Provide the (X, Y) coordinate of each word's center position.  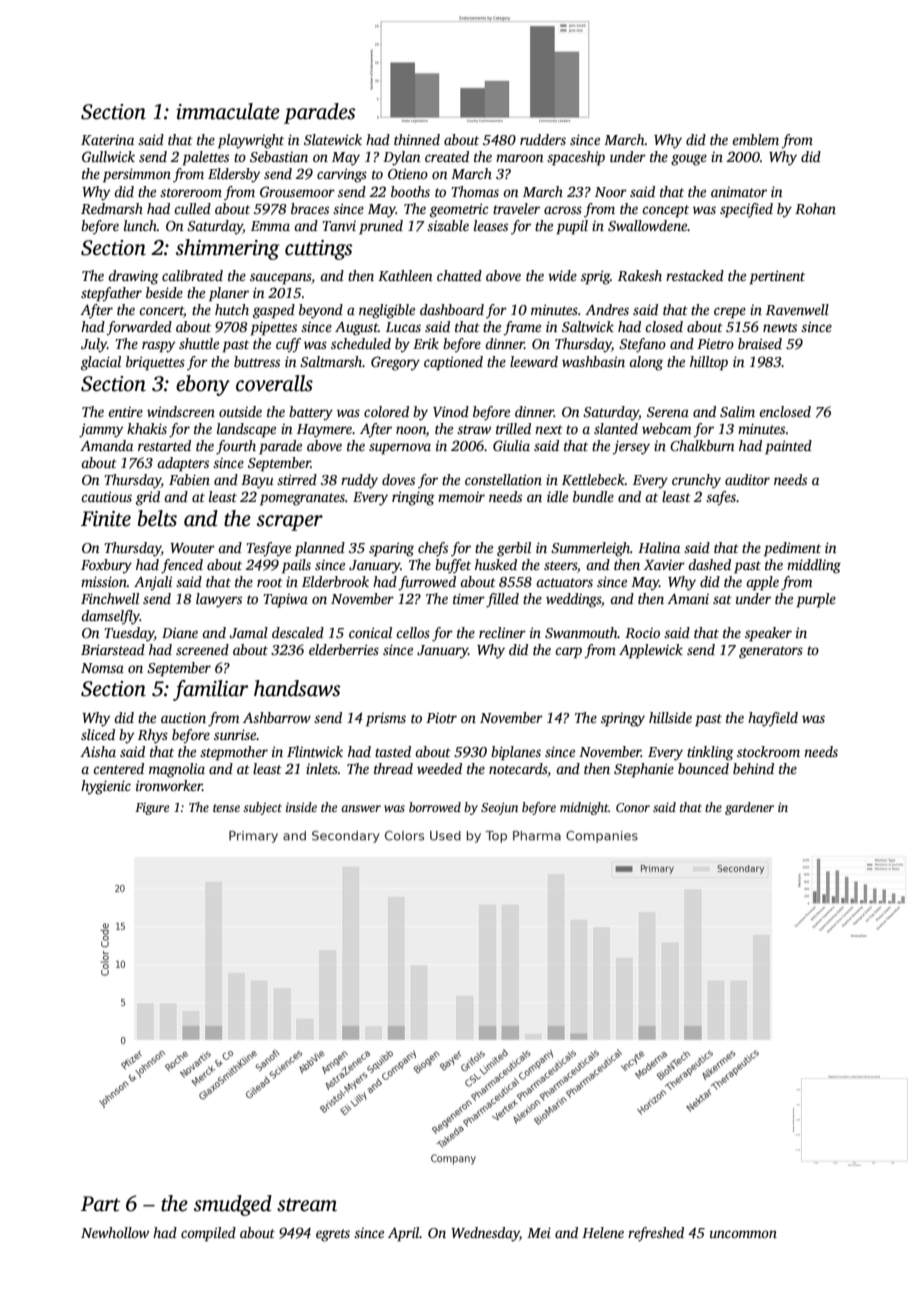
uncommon (743, 1234)
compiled (208, 1234)
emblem (755, 139)
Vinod (451, 411)
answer (361, 808)
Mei (539, 1232)
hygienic (106, 787)
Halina (659, 547)
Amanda (106, 445)
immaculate (228, 111)
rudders (543, 139)
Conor (633, 807)
